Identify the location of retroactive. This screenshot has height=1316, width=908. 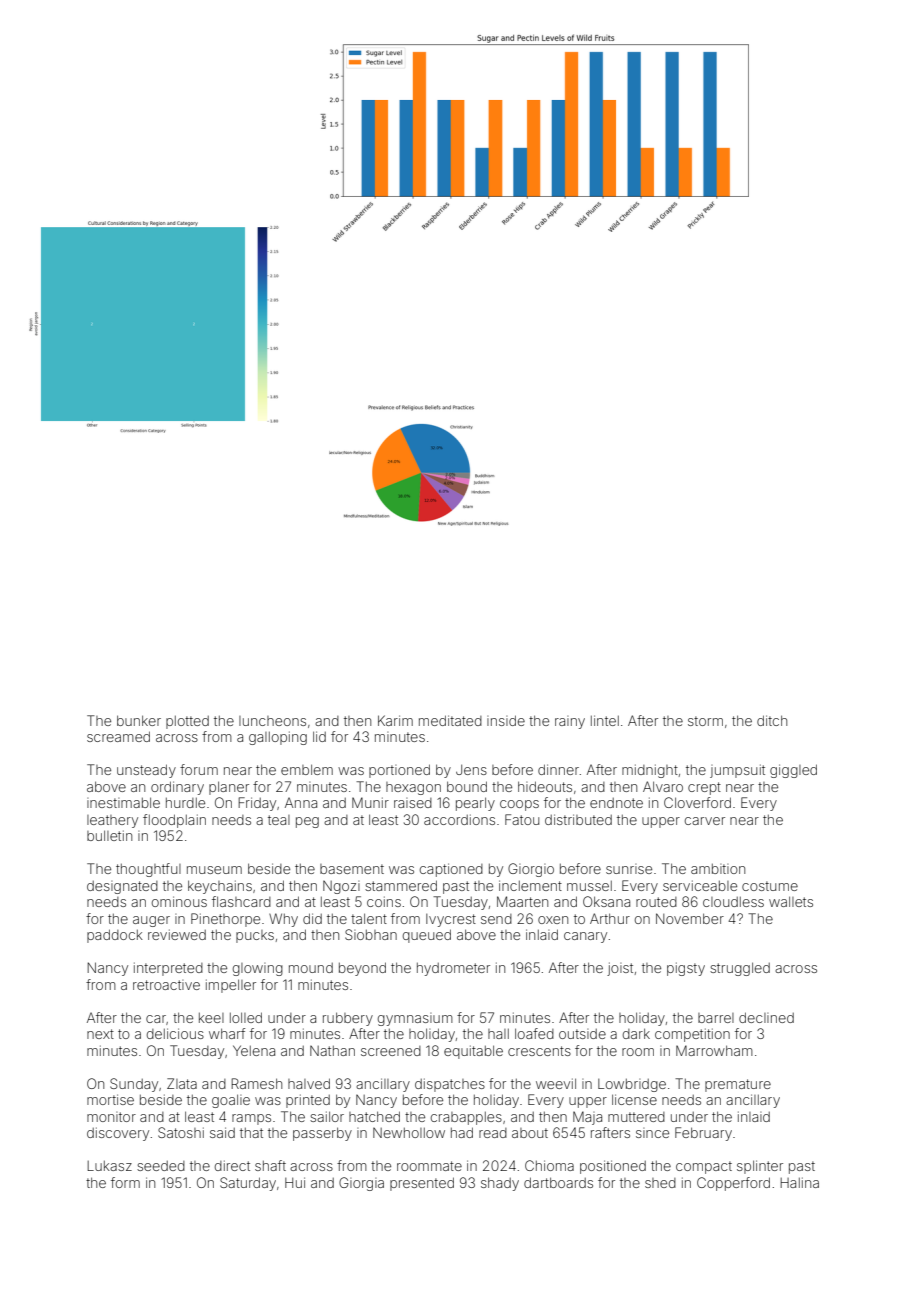
(166, 985).
